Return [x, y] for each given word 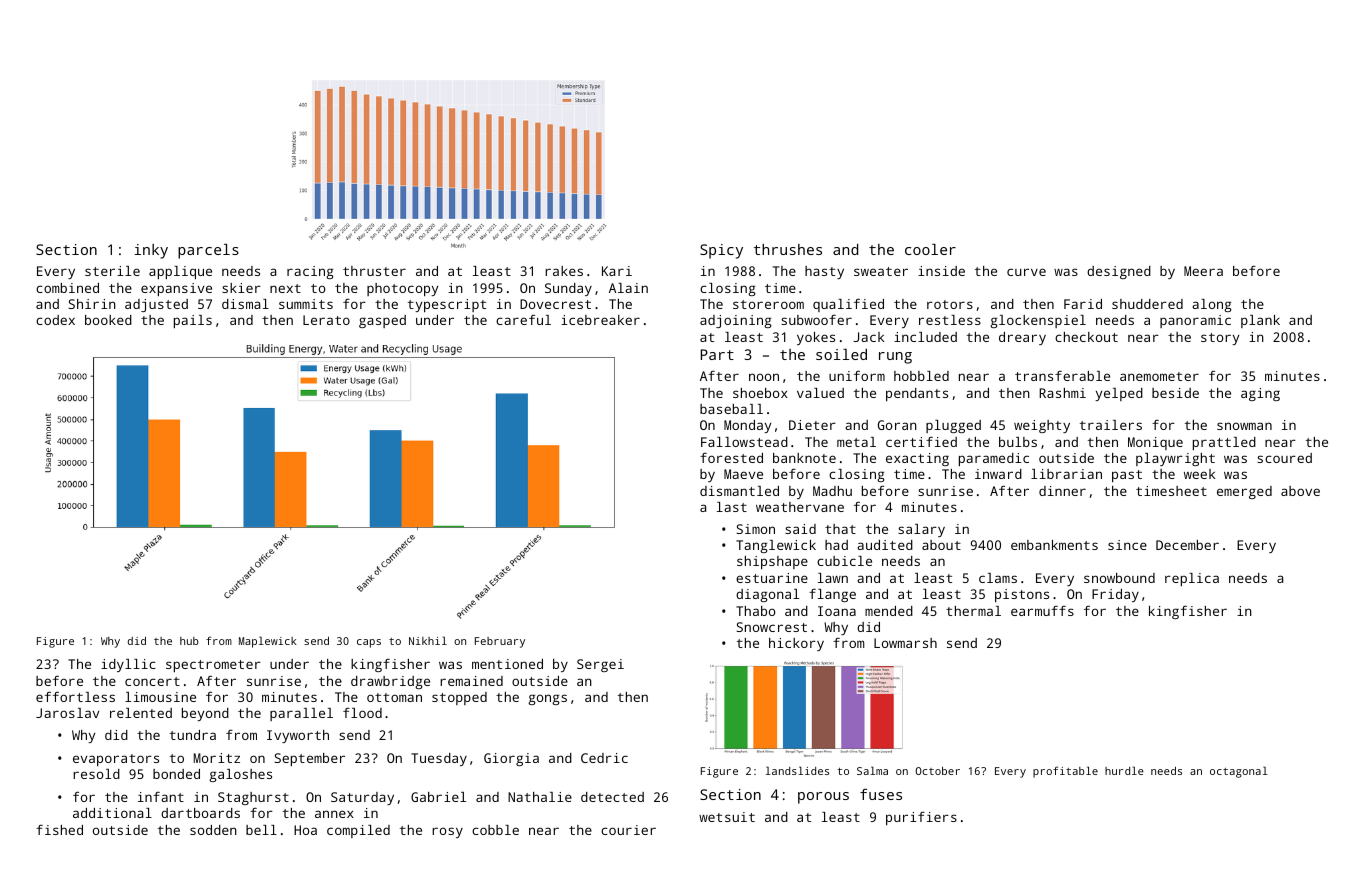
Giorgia [511, 759]
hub [189, 641]
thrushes [788, 249]
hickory [796, 644]
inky [151, 251]
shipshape [772, 562]
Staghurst [253, 798]
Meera [1203, 271]
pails [193, 321]
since [1127, 545]
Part [717, 354]
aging [1260, 394]
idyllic [128, 665]
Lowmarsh [905, 643]
